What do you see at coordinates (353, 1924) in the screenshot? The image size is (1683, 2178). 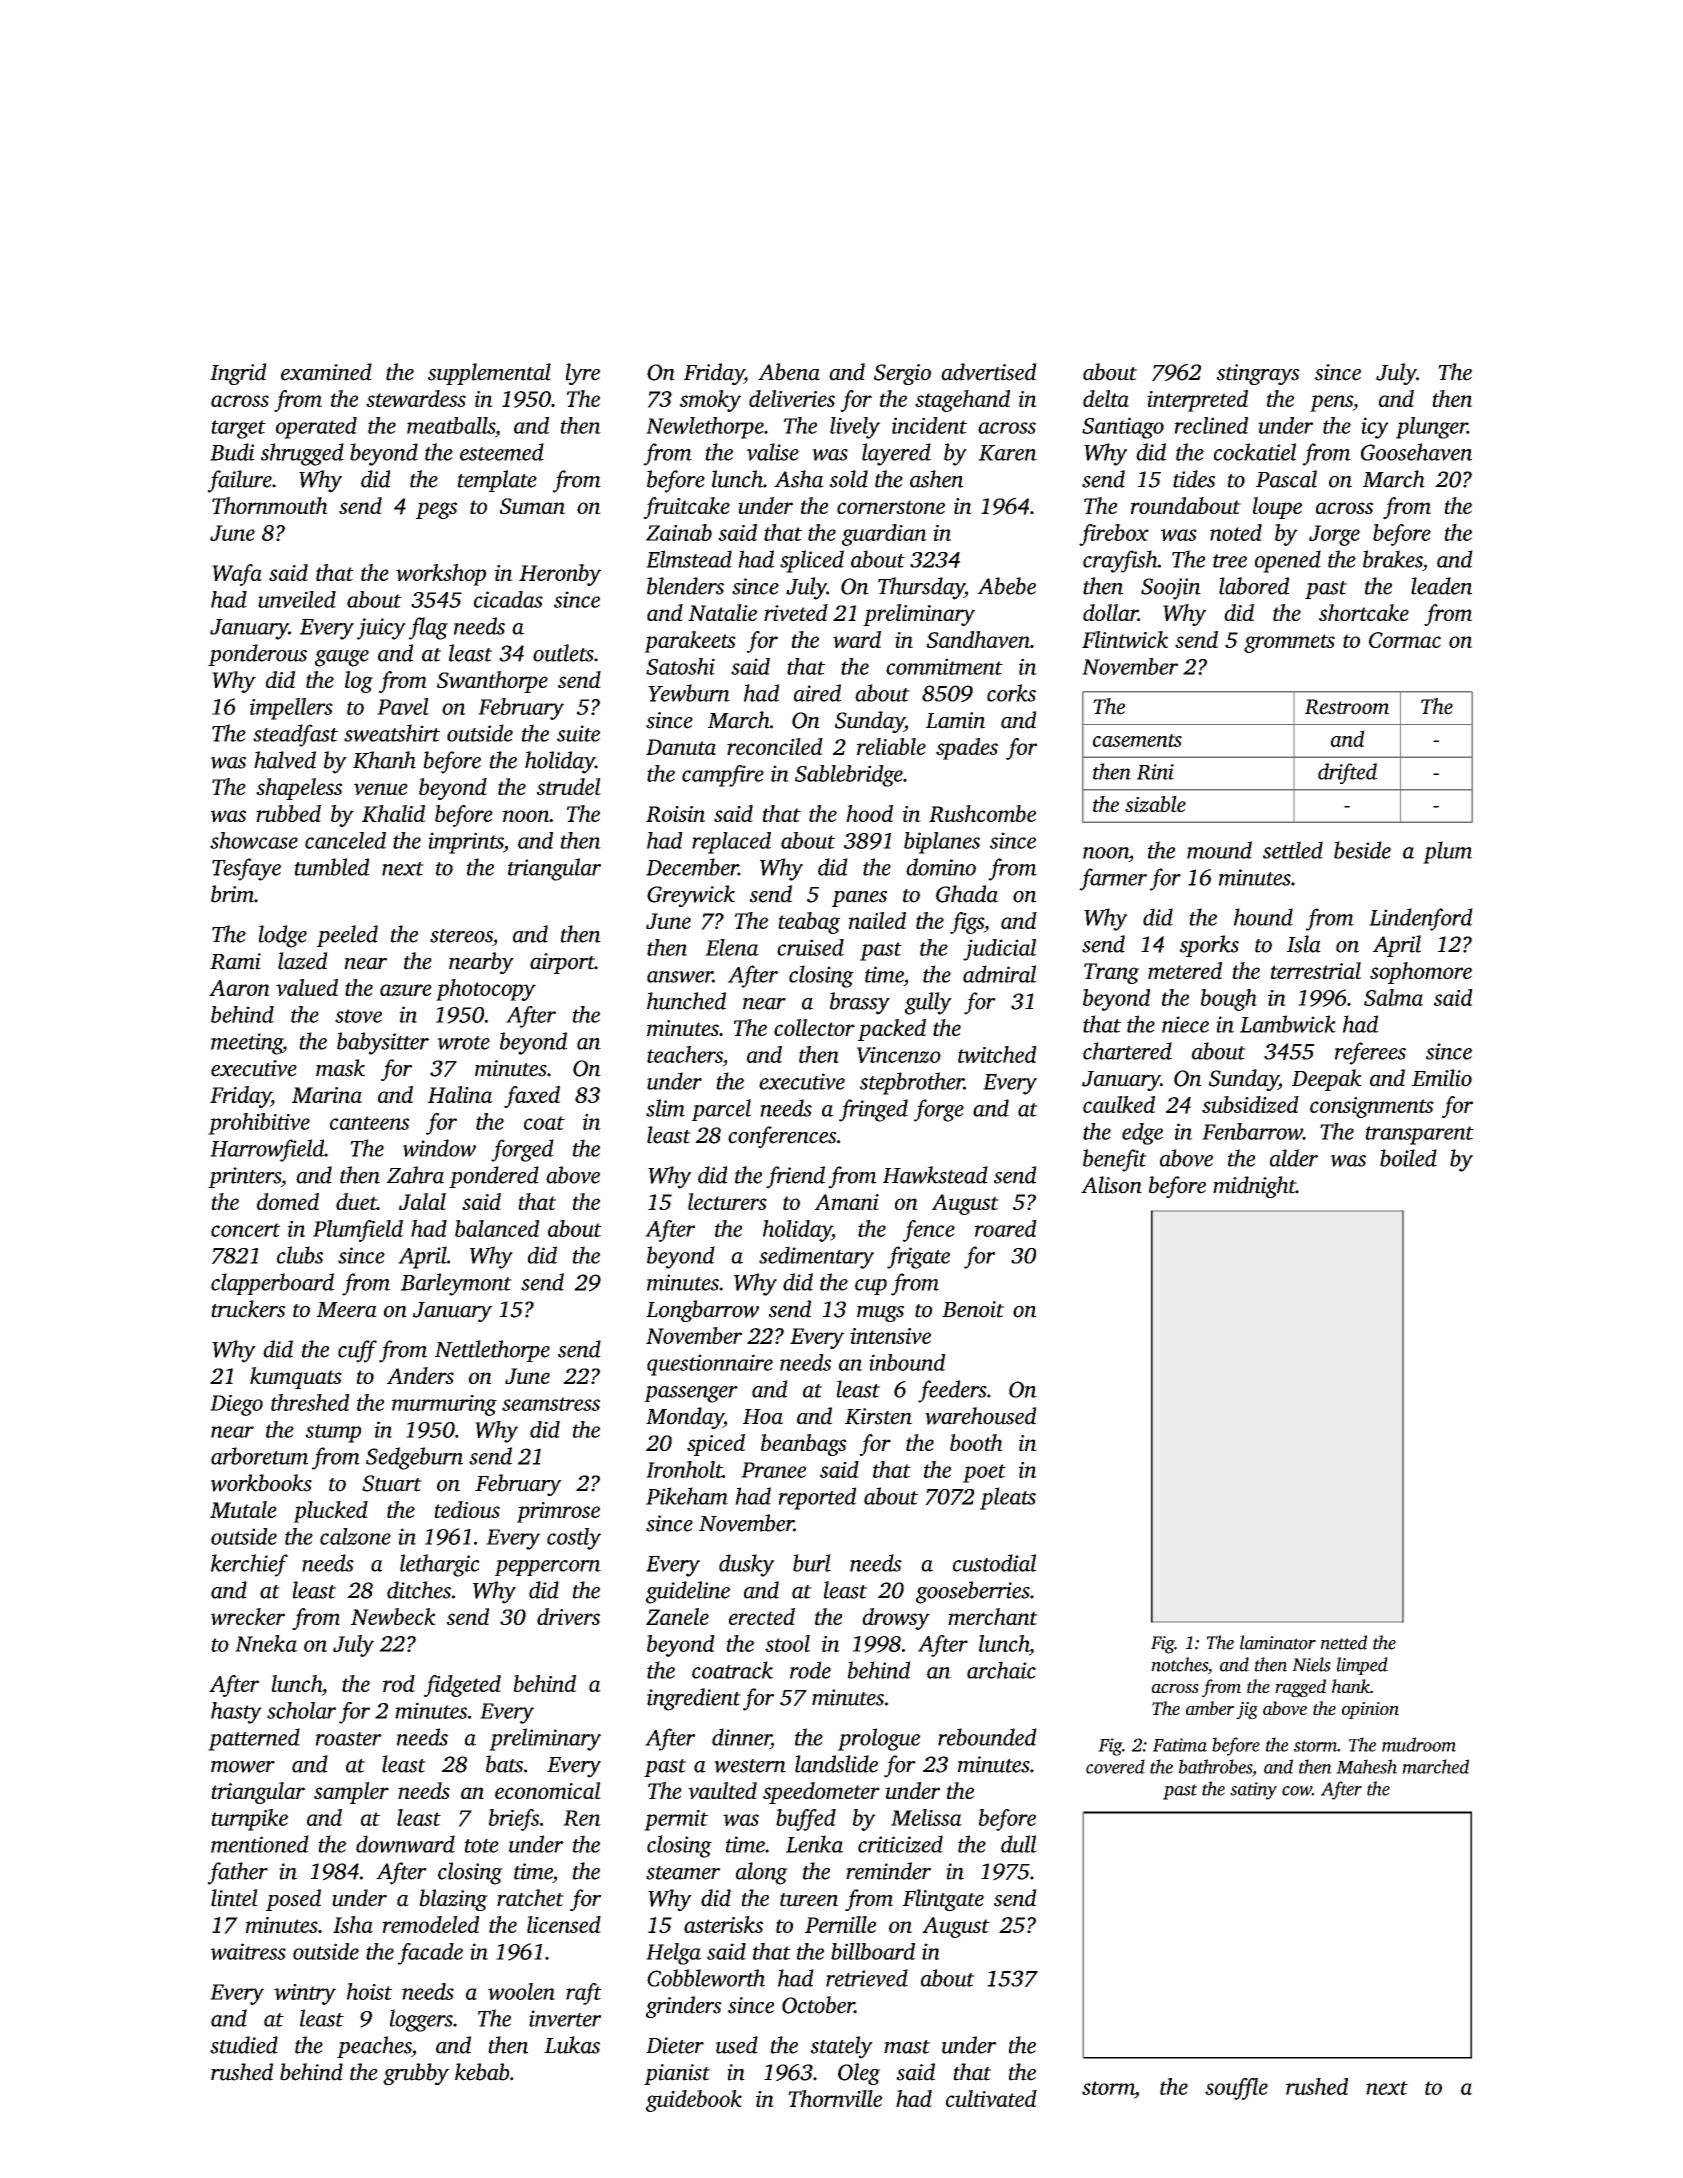 I see `Isha` at bounding box center [353, 1924].
